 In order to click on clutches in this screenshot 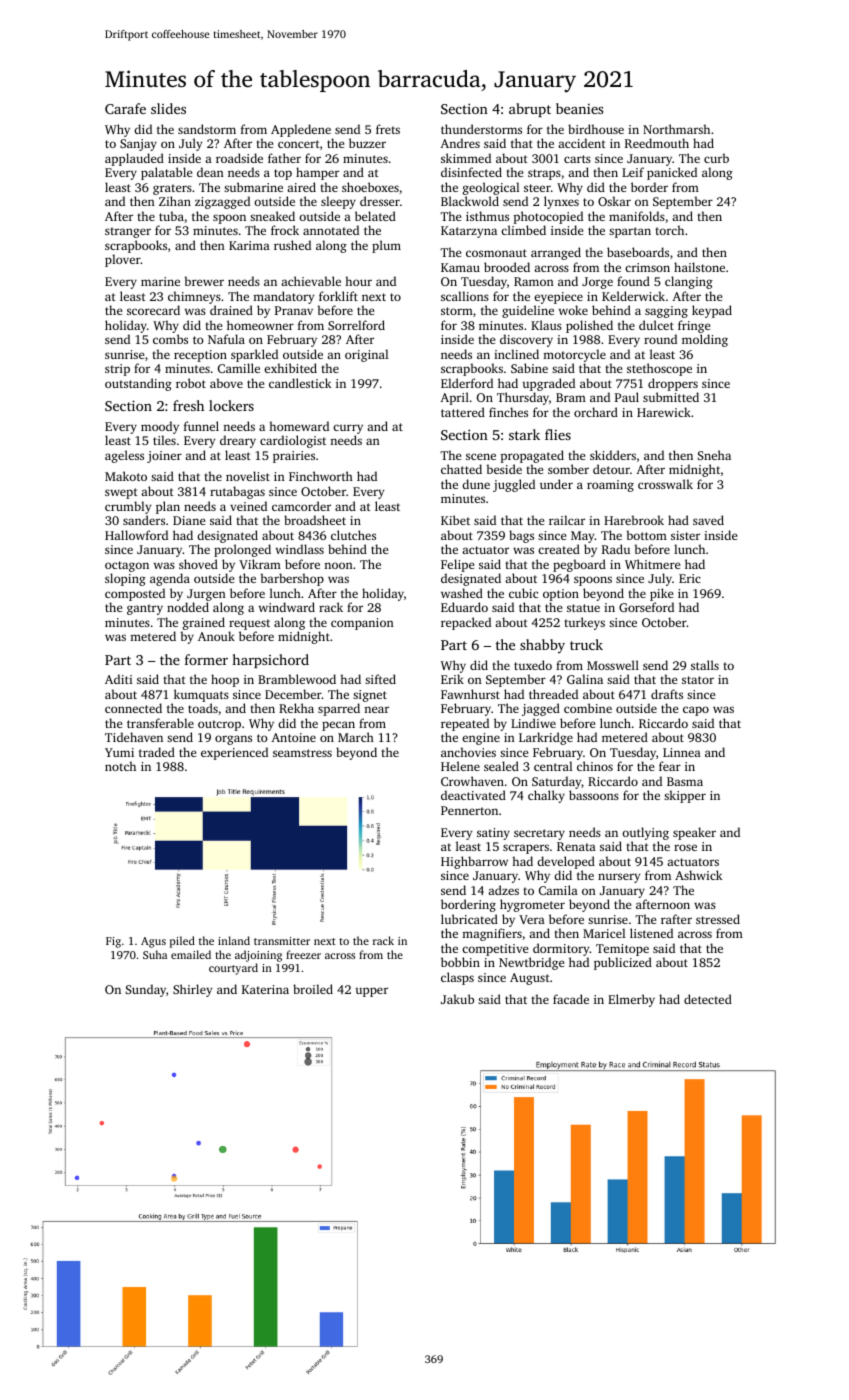, I will do `click(353, 535)`.
